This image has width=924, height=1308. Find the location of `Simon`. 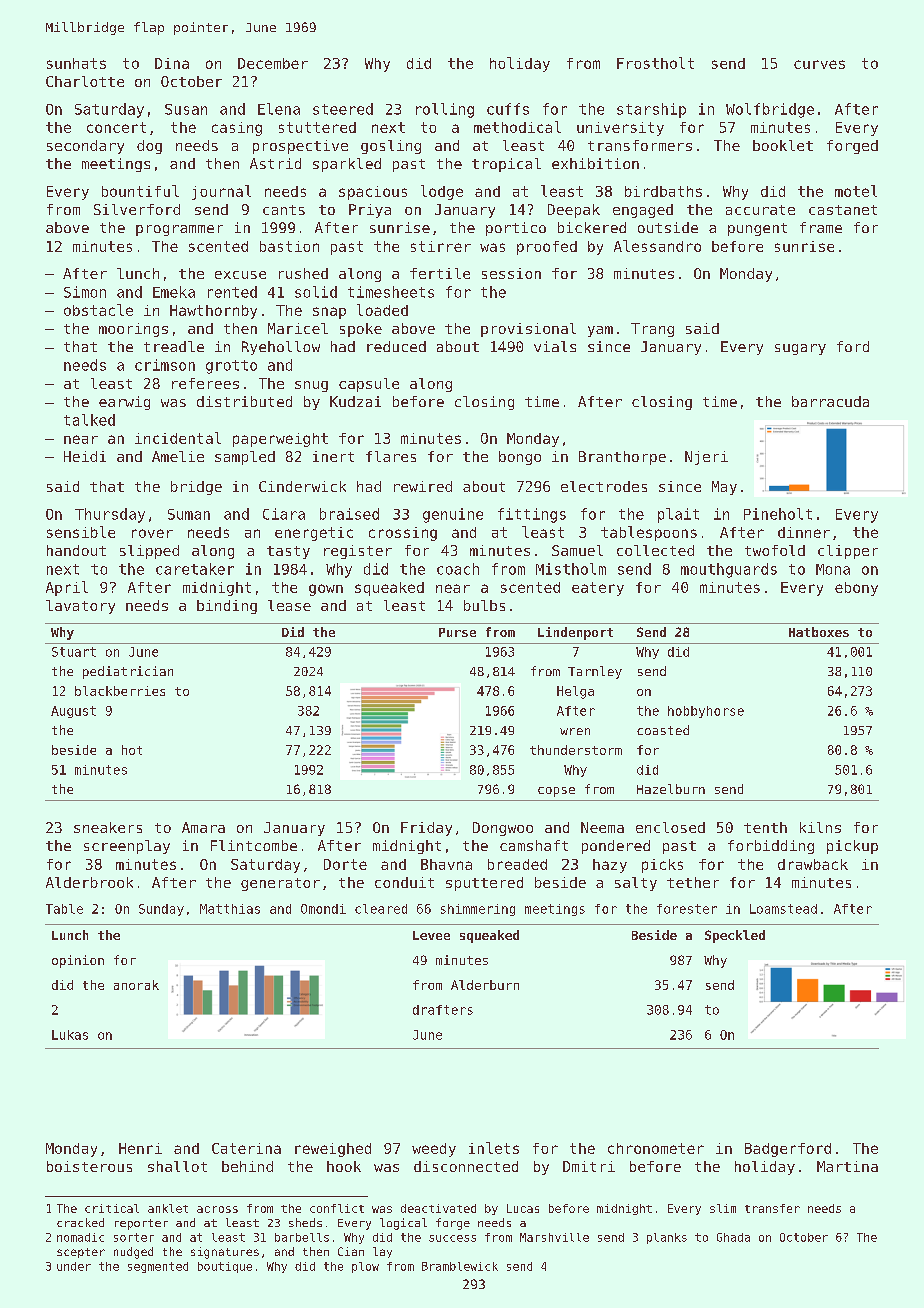

Simon is located at coordinates (85, 292).
